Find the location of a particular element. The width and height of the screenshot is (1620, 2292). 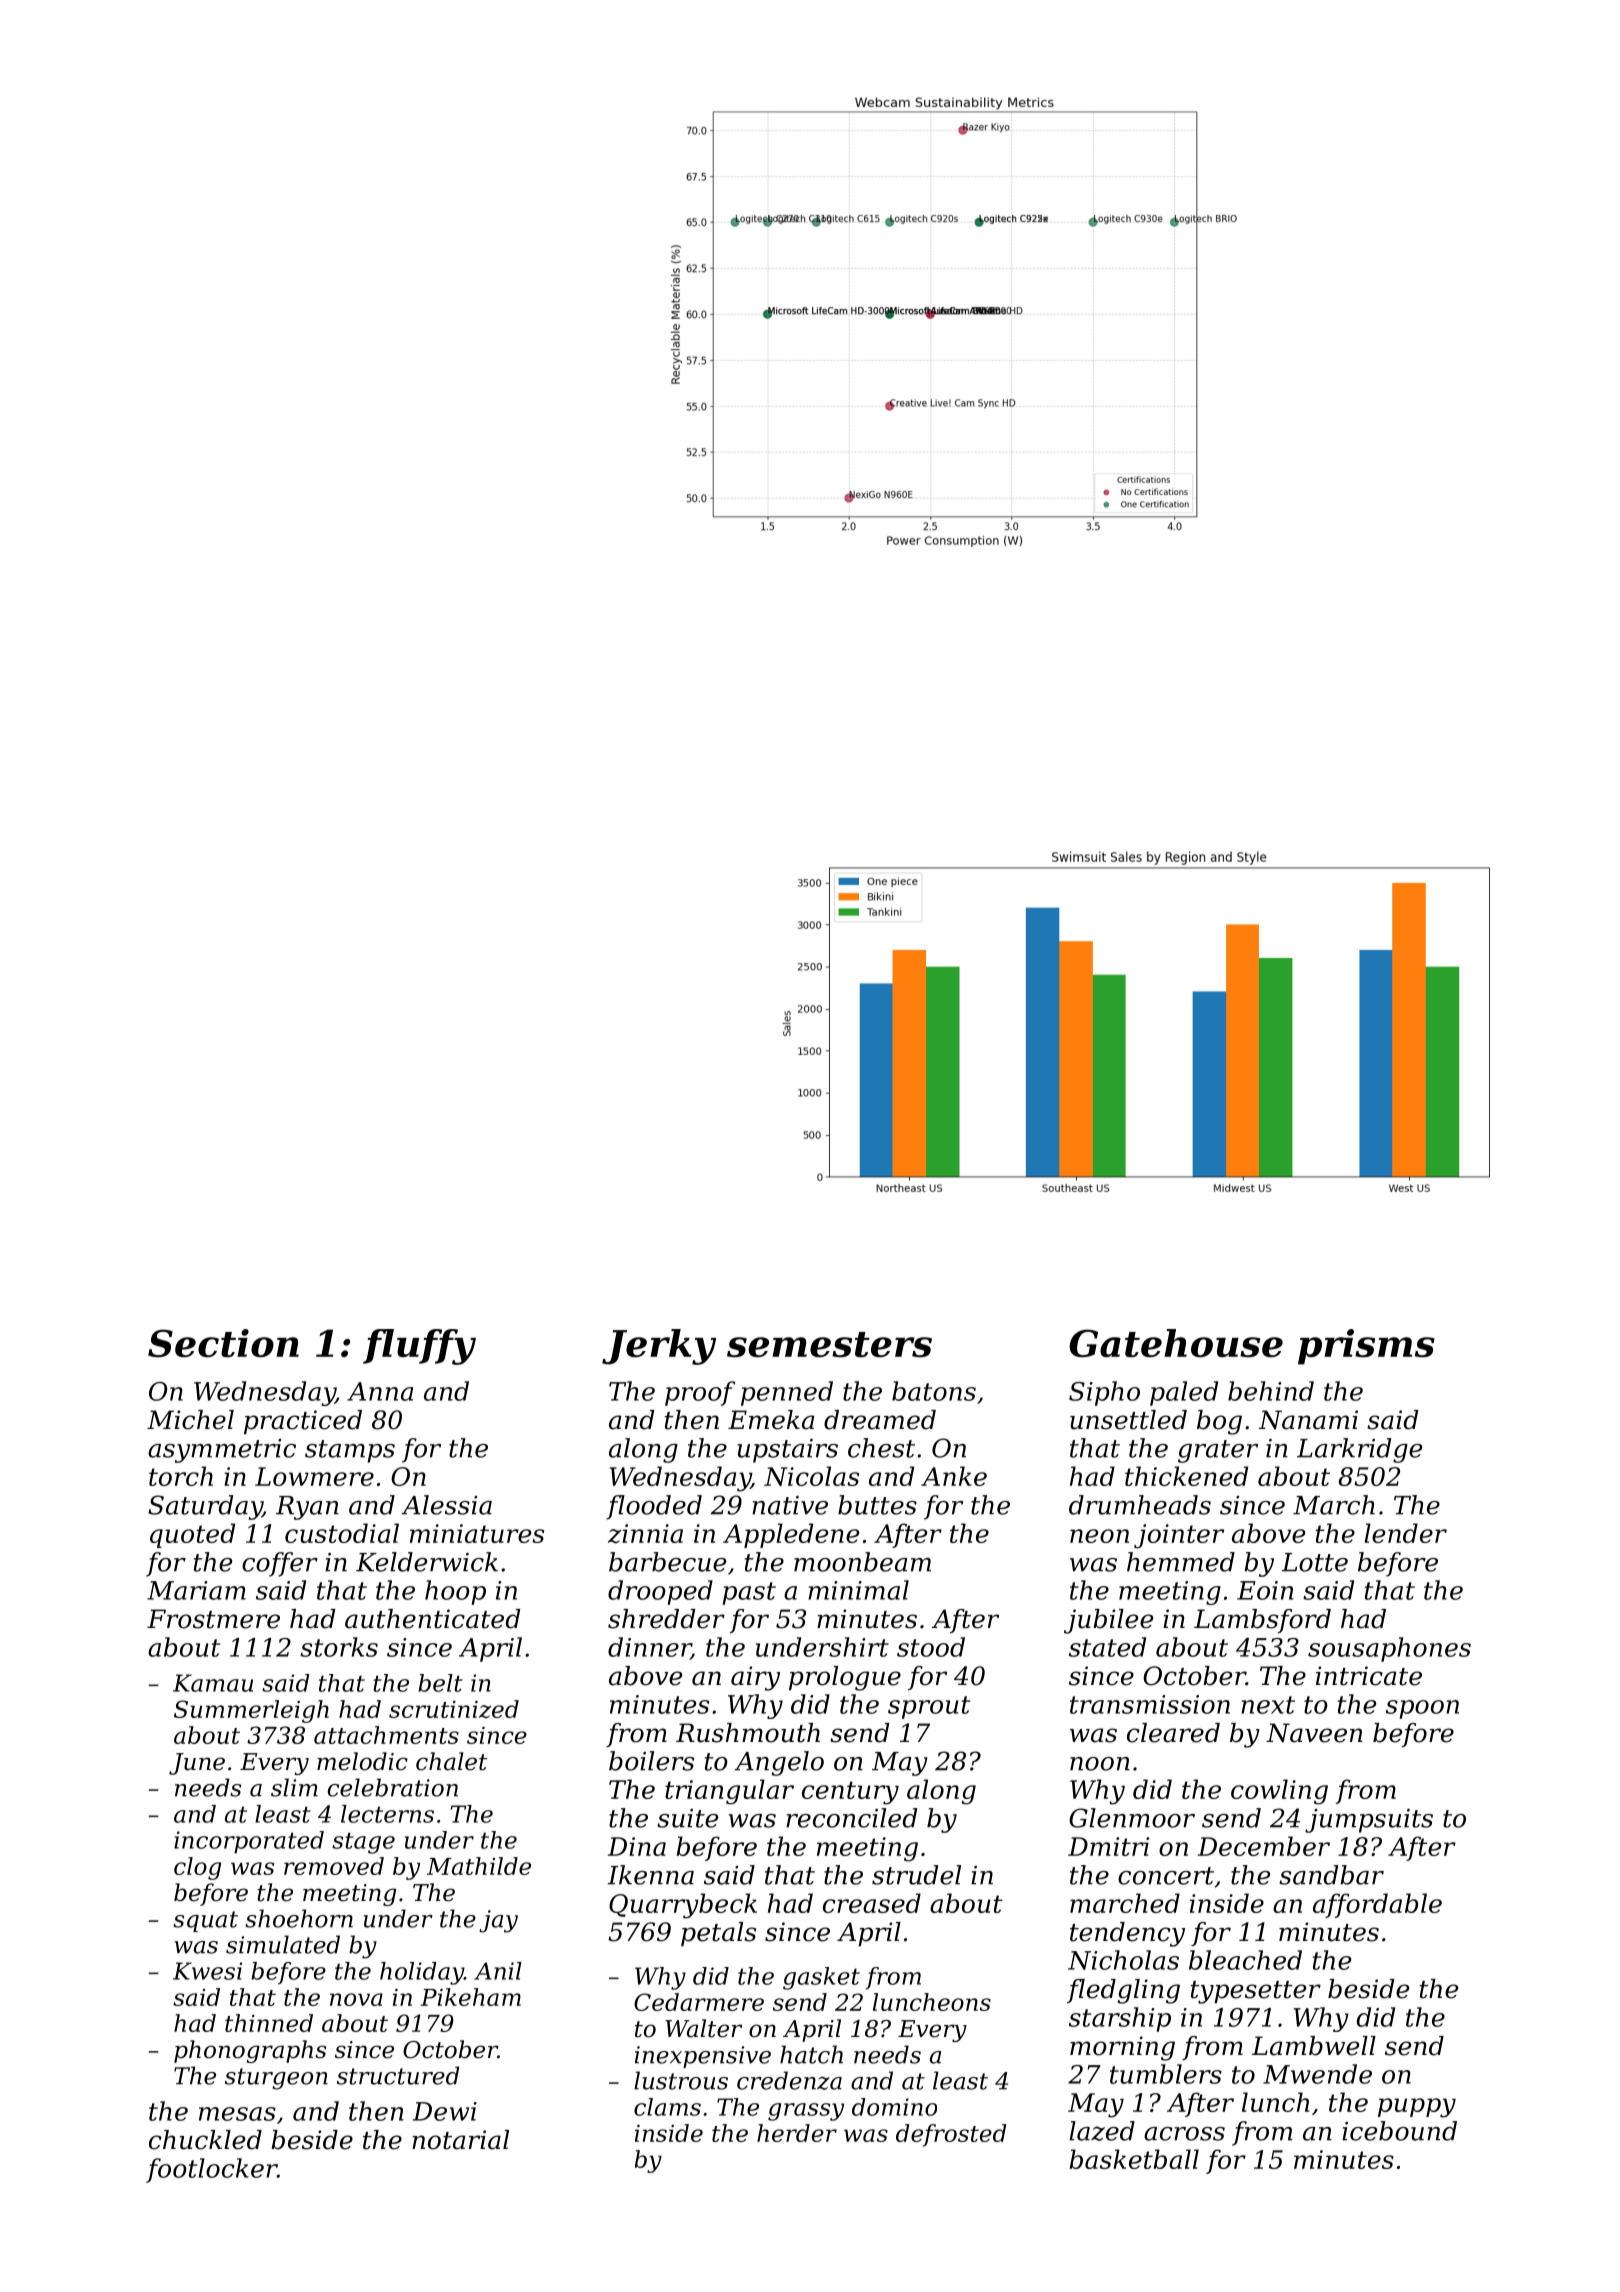

jumpsuits is located at coordinates (1369, 1821).
